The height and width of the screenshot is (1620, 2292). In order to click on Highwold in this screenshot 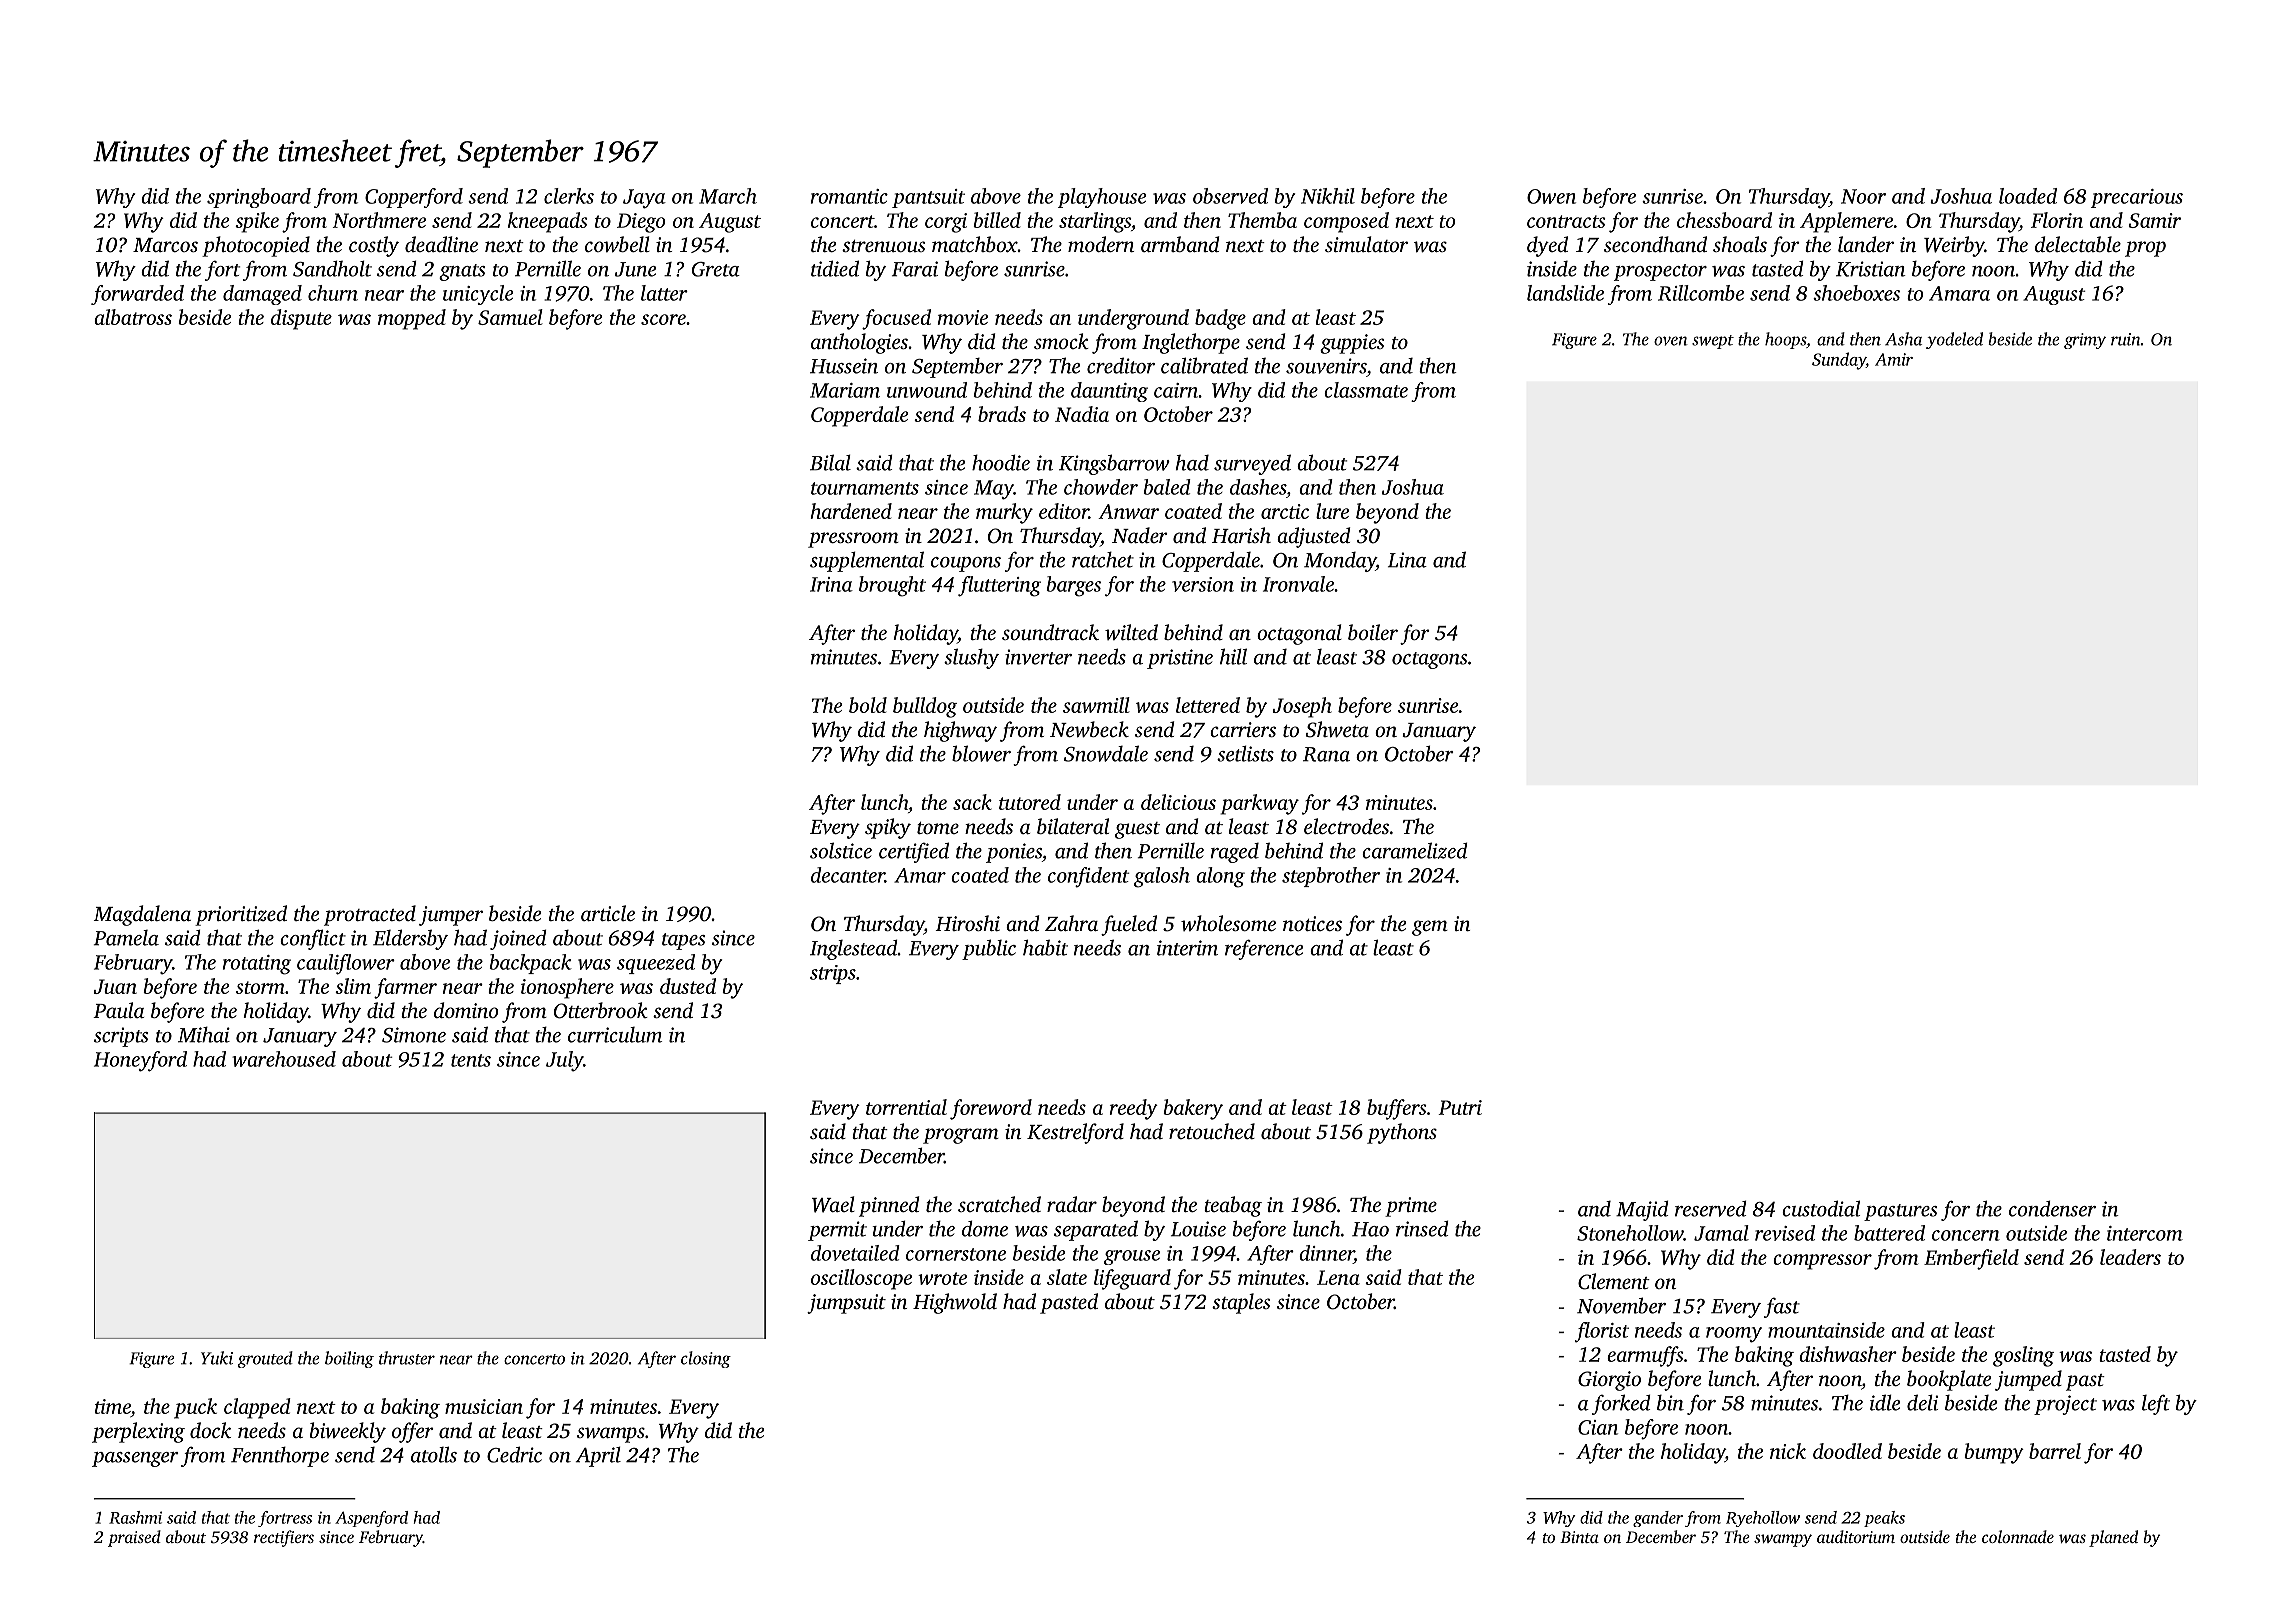, I will do `click(955, 1303)`.
